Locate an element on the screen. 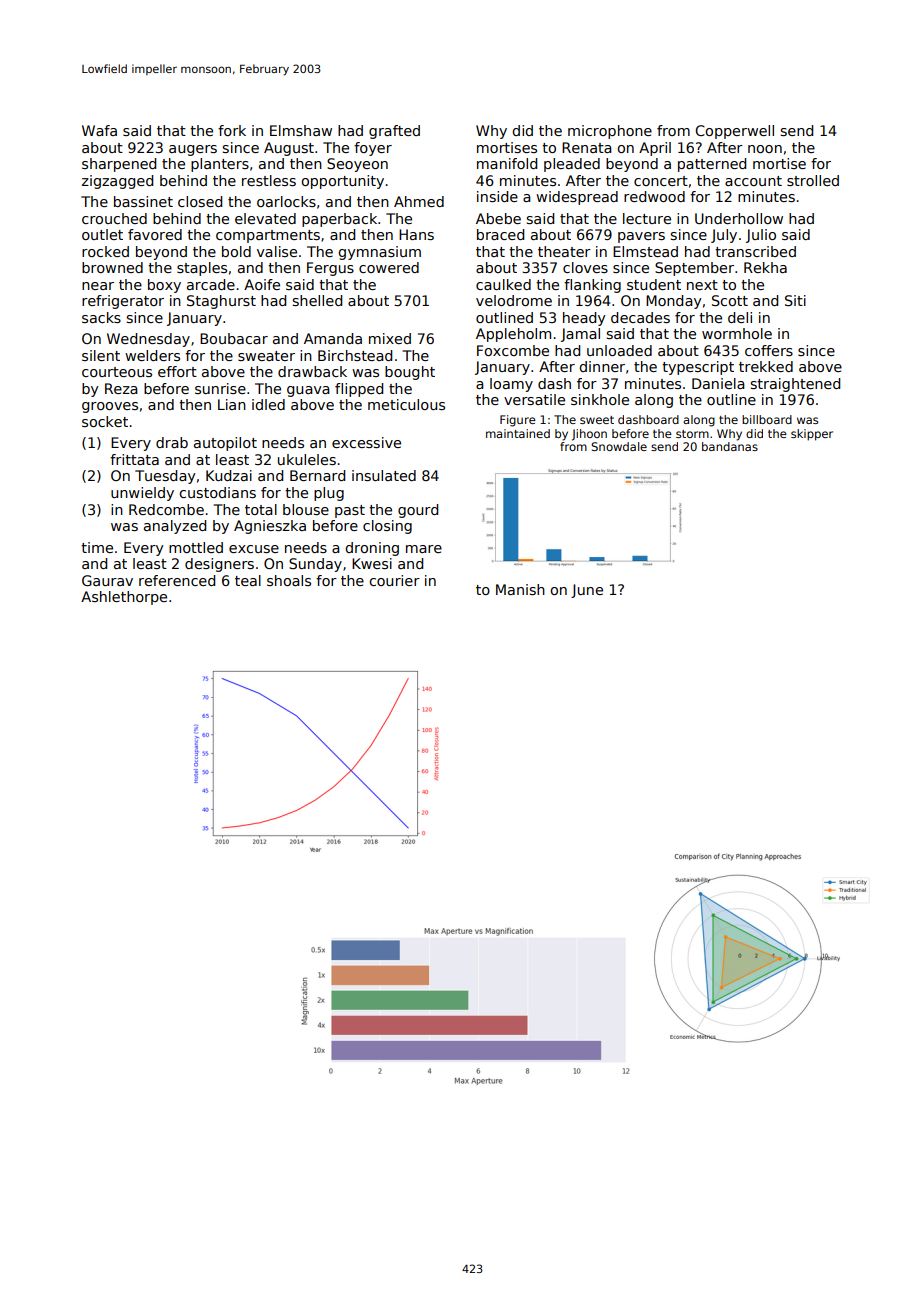  sharpened is located at coordinates (119, 165).
